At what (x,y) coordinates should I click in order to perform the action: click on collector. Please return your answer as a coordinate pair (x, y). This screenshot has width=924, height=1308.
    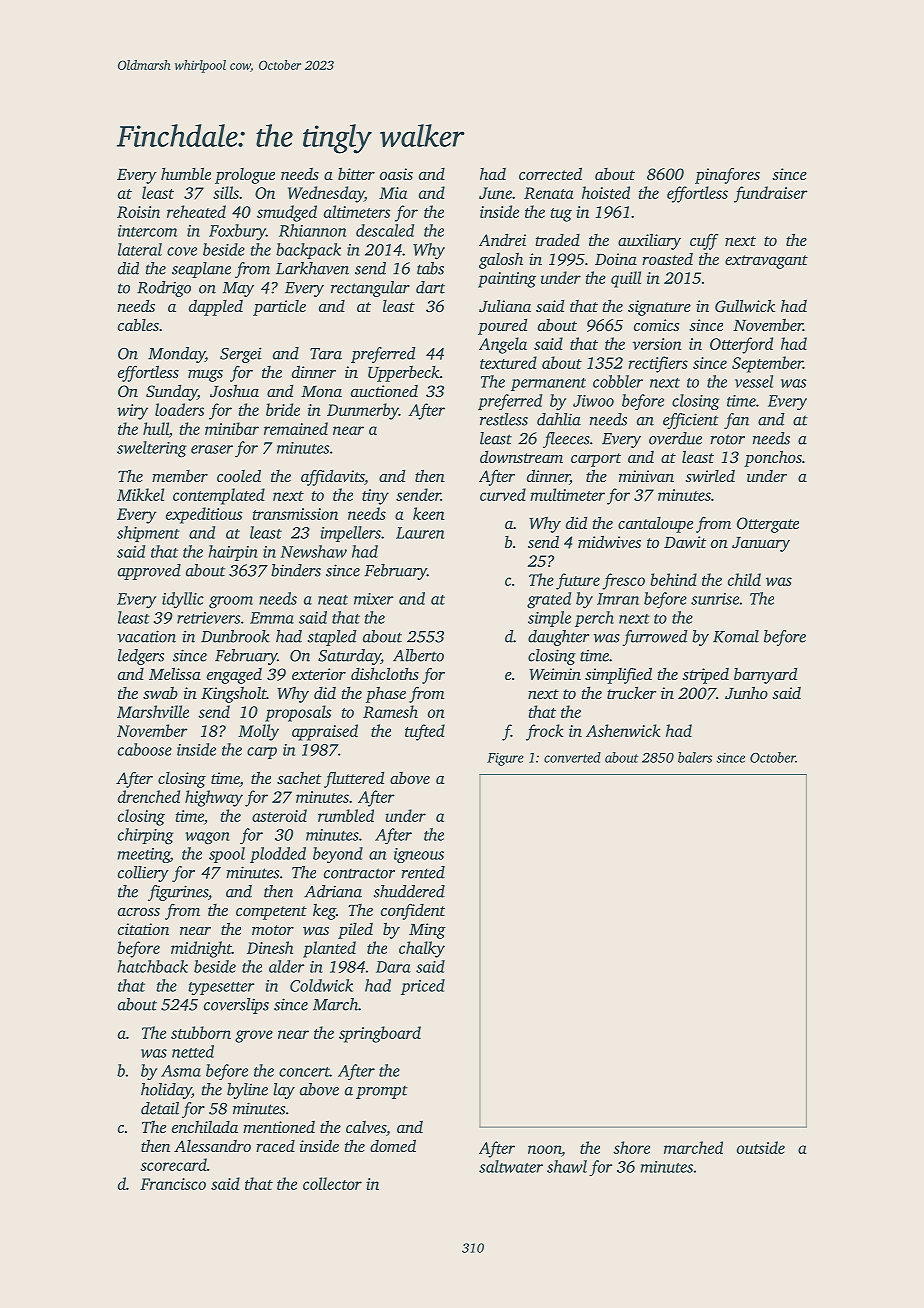
    Looking at the image, I should click on (332, 1183).
